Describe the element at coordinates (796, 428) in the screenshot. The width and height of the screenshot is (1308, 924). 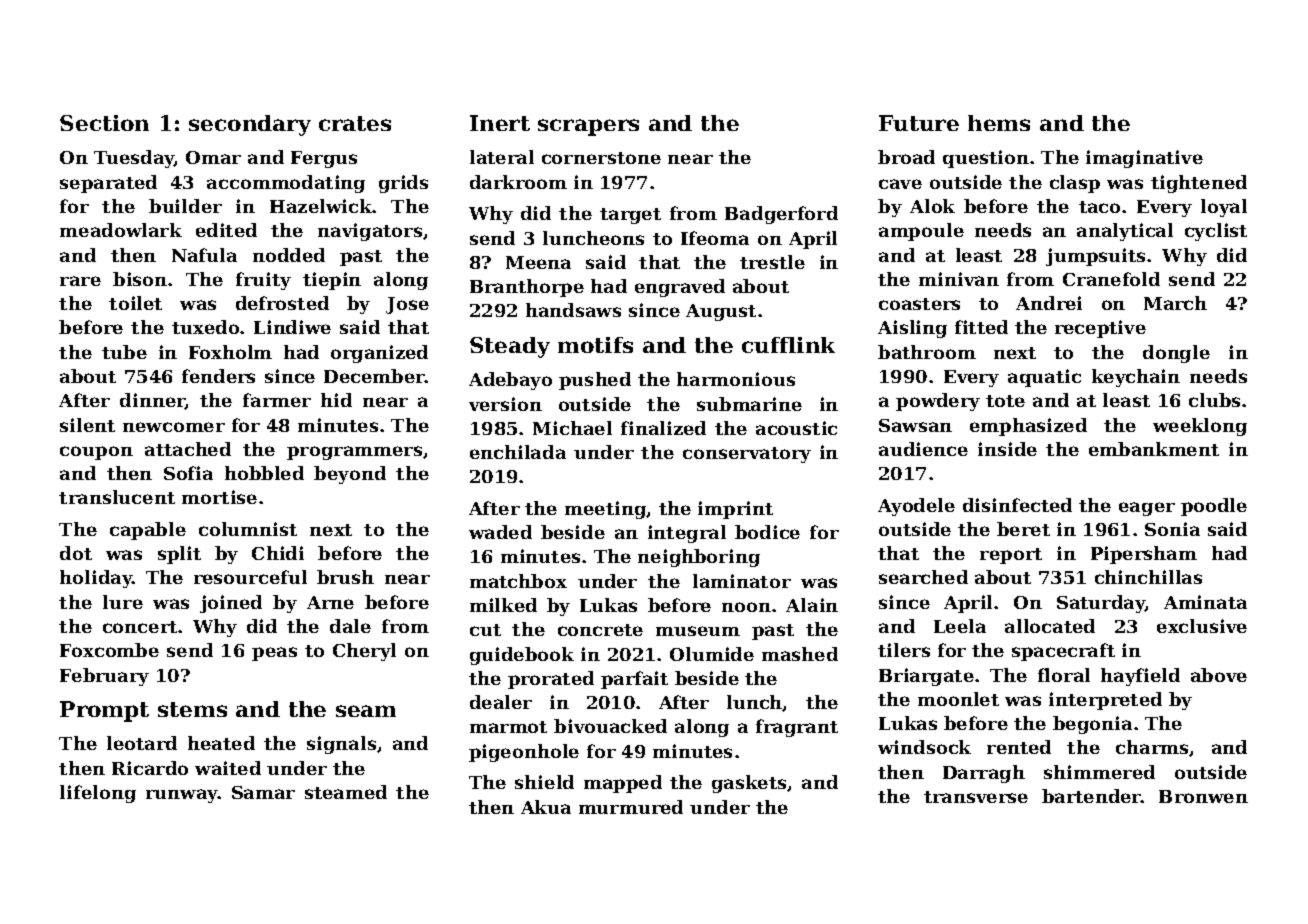
I see `acoustic` at that location.
